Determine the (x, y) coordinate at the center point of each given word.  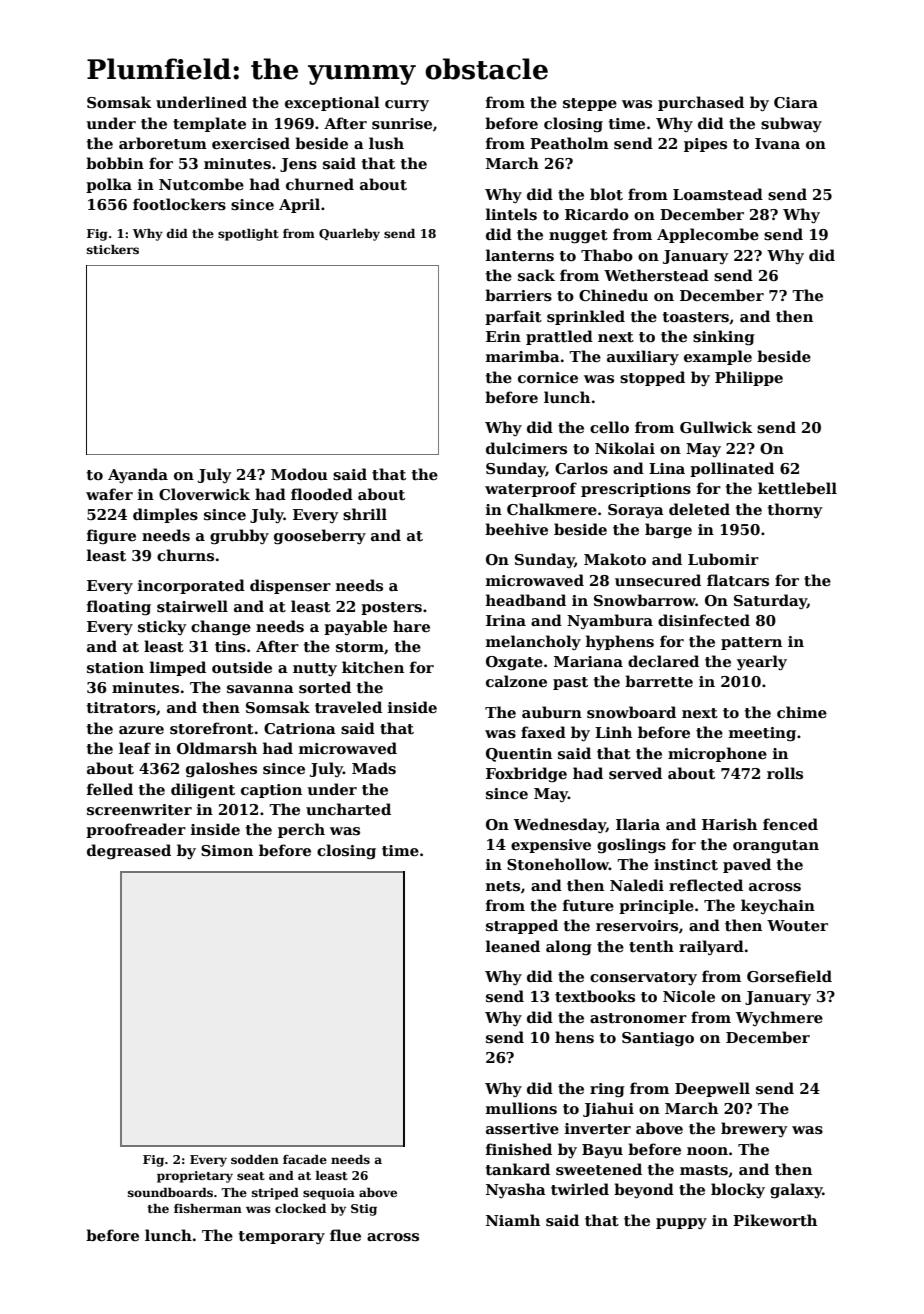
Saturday (770, 601)
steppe (590, 104)
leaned (513, 946)
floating (119, 608)
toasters (696, 317)
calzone (516, 681)
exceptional (332, 103)
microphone (717, 754)
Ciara (796, 102)
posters (391, 608)
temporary (282, 1237)
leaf (135, 748)
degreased (129, 852)
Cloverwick (204, 494)
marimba (523, 356)
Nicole (689, 996)
